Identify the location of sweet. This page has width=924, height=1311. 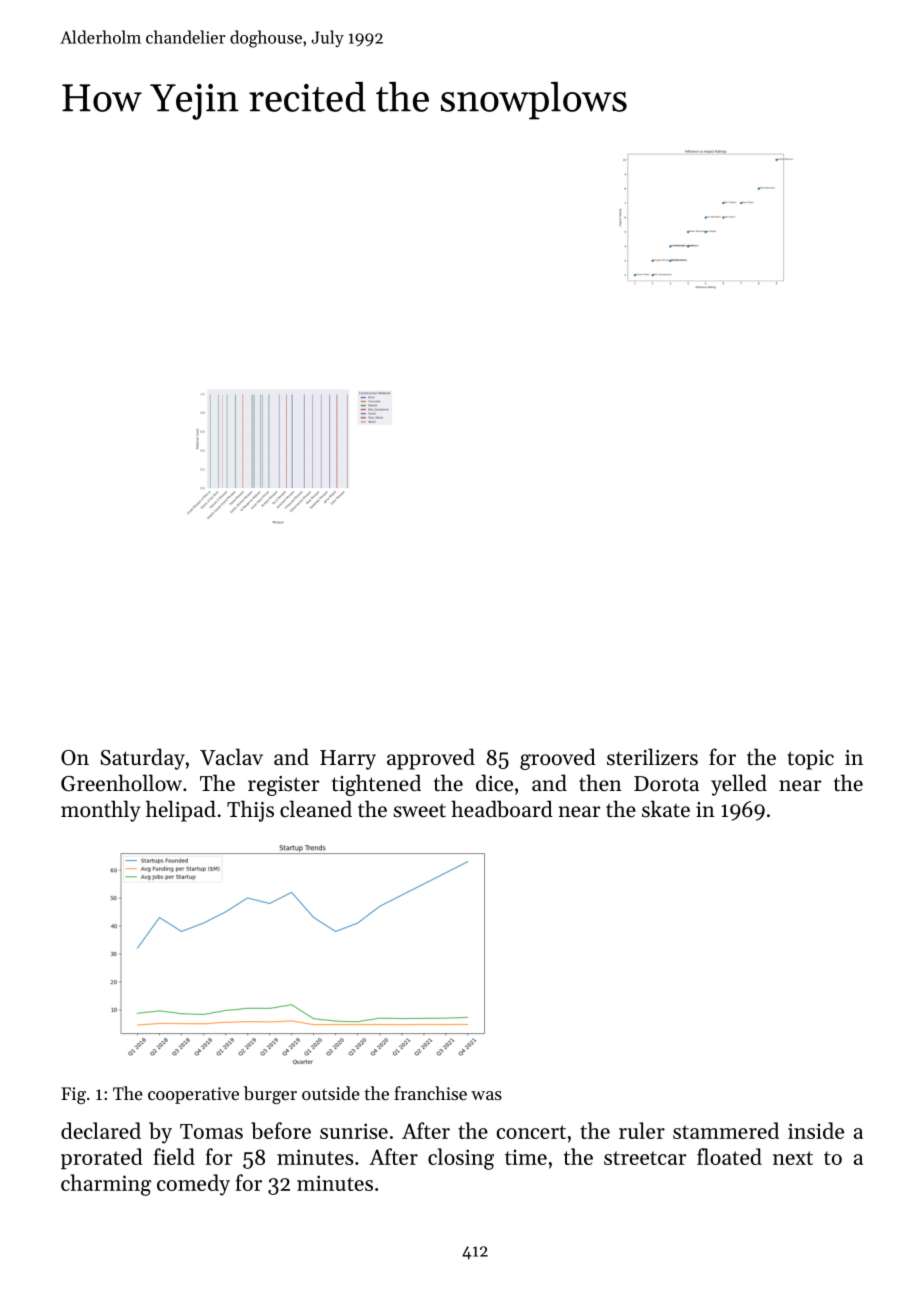
(420, 811).
